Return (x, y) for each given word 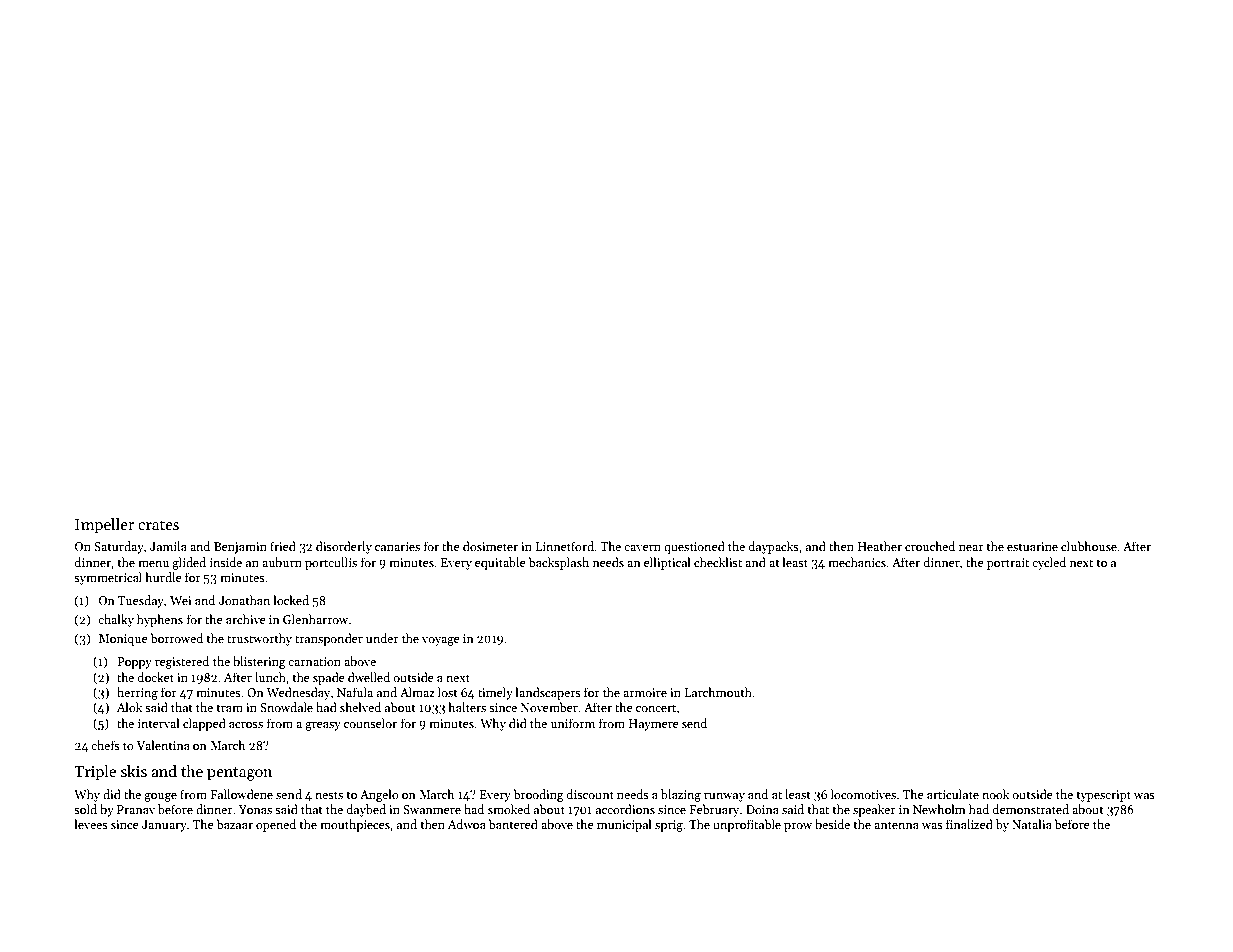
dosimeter (490, 546)
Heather (880, 546)
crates (158, 525)
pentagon (239, 774)
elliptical (667, 563)
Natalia (1032, 824)
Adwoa (467, 824)
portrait (1008, 564)
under (382, 638)
